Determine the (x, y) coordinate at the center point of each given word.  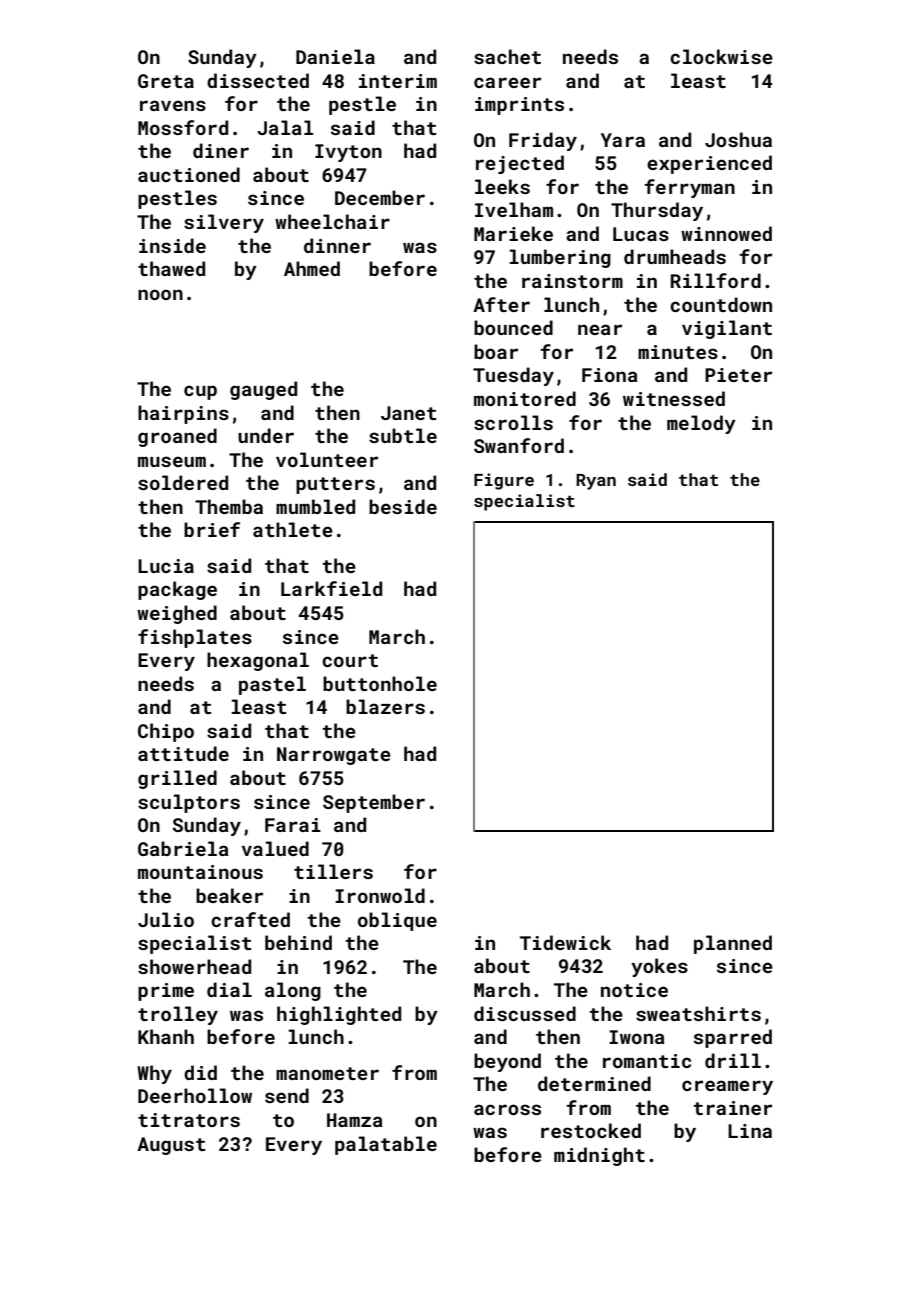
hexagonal (258, 661)
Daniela (335, 56)
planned (733, 944)
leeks (502, 186)
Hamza (355, 1120)
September (374, 803)
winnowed (726, 233)
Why (154, 1074)
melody (701, 424)
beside (403, 506)
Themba (229, 506)
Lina (750, 1131)
